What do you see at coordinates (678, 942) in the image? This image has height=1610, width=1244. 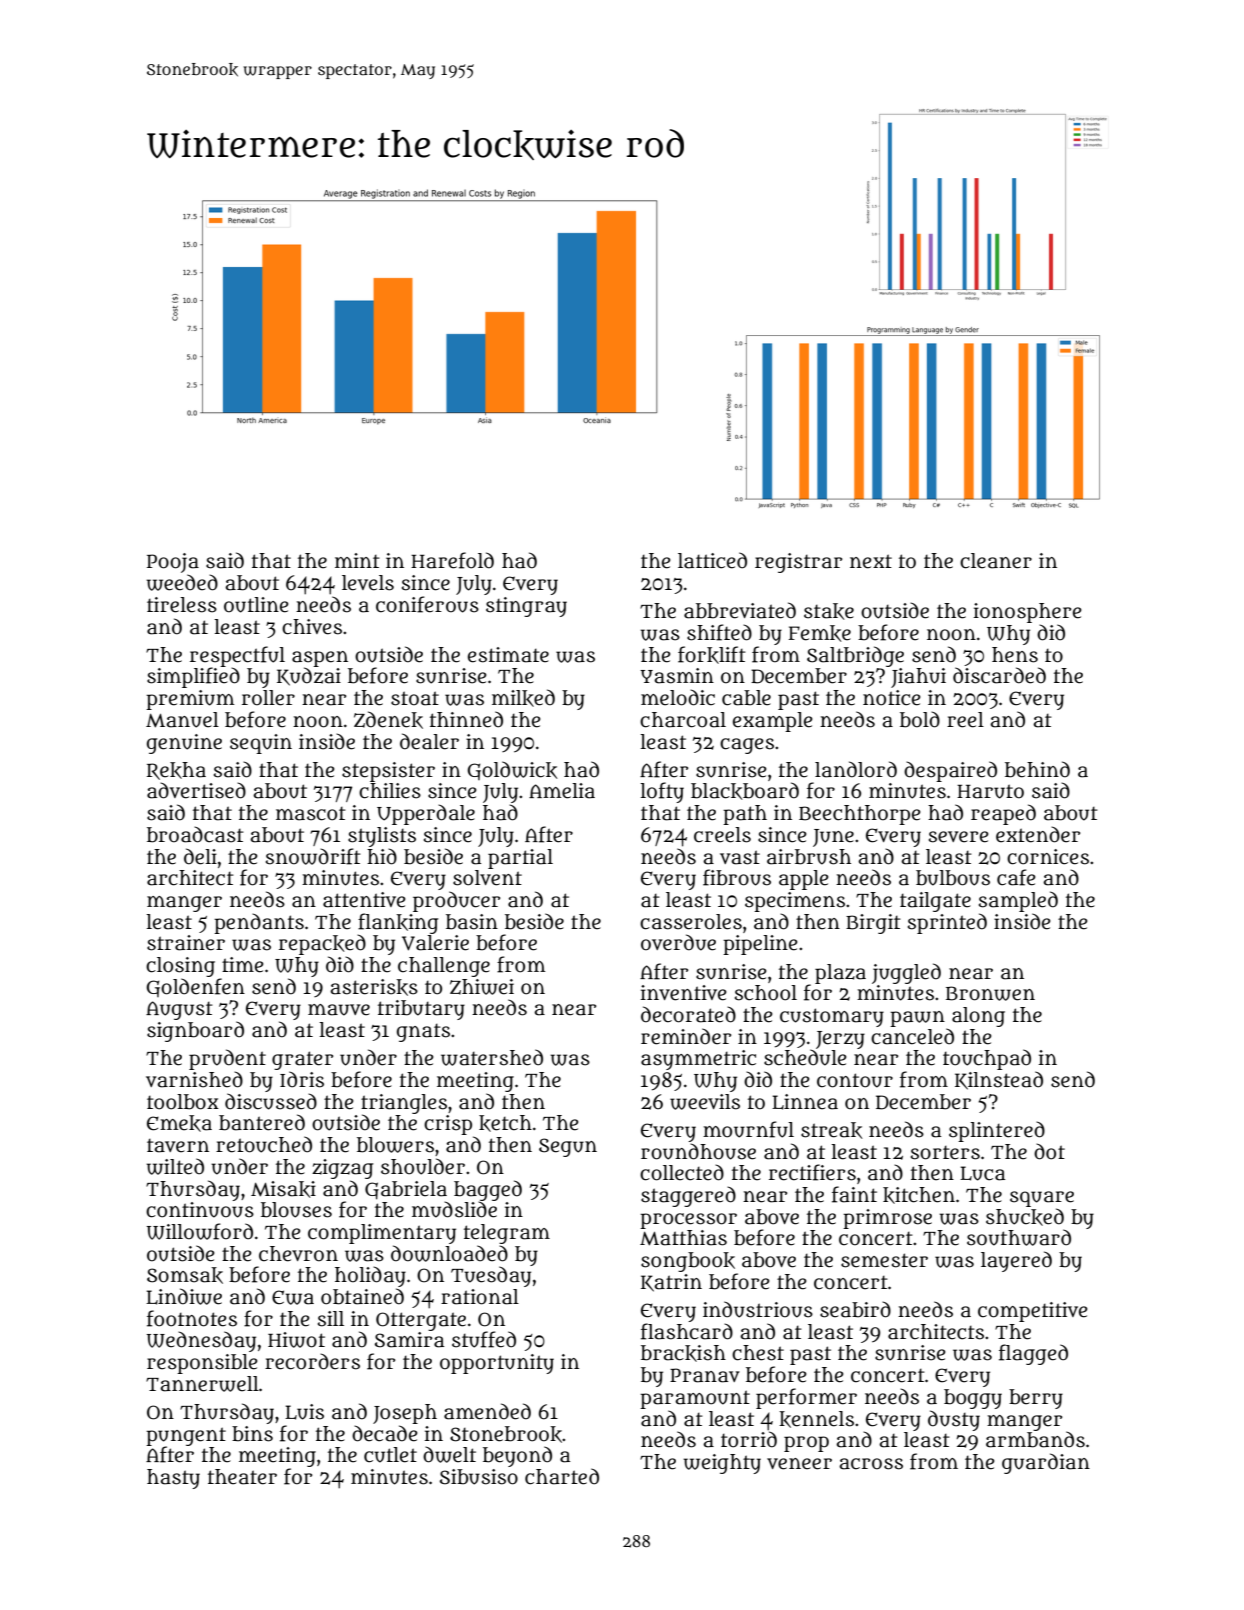 I see `overdue` at bounding box center [678, 942].
